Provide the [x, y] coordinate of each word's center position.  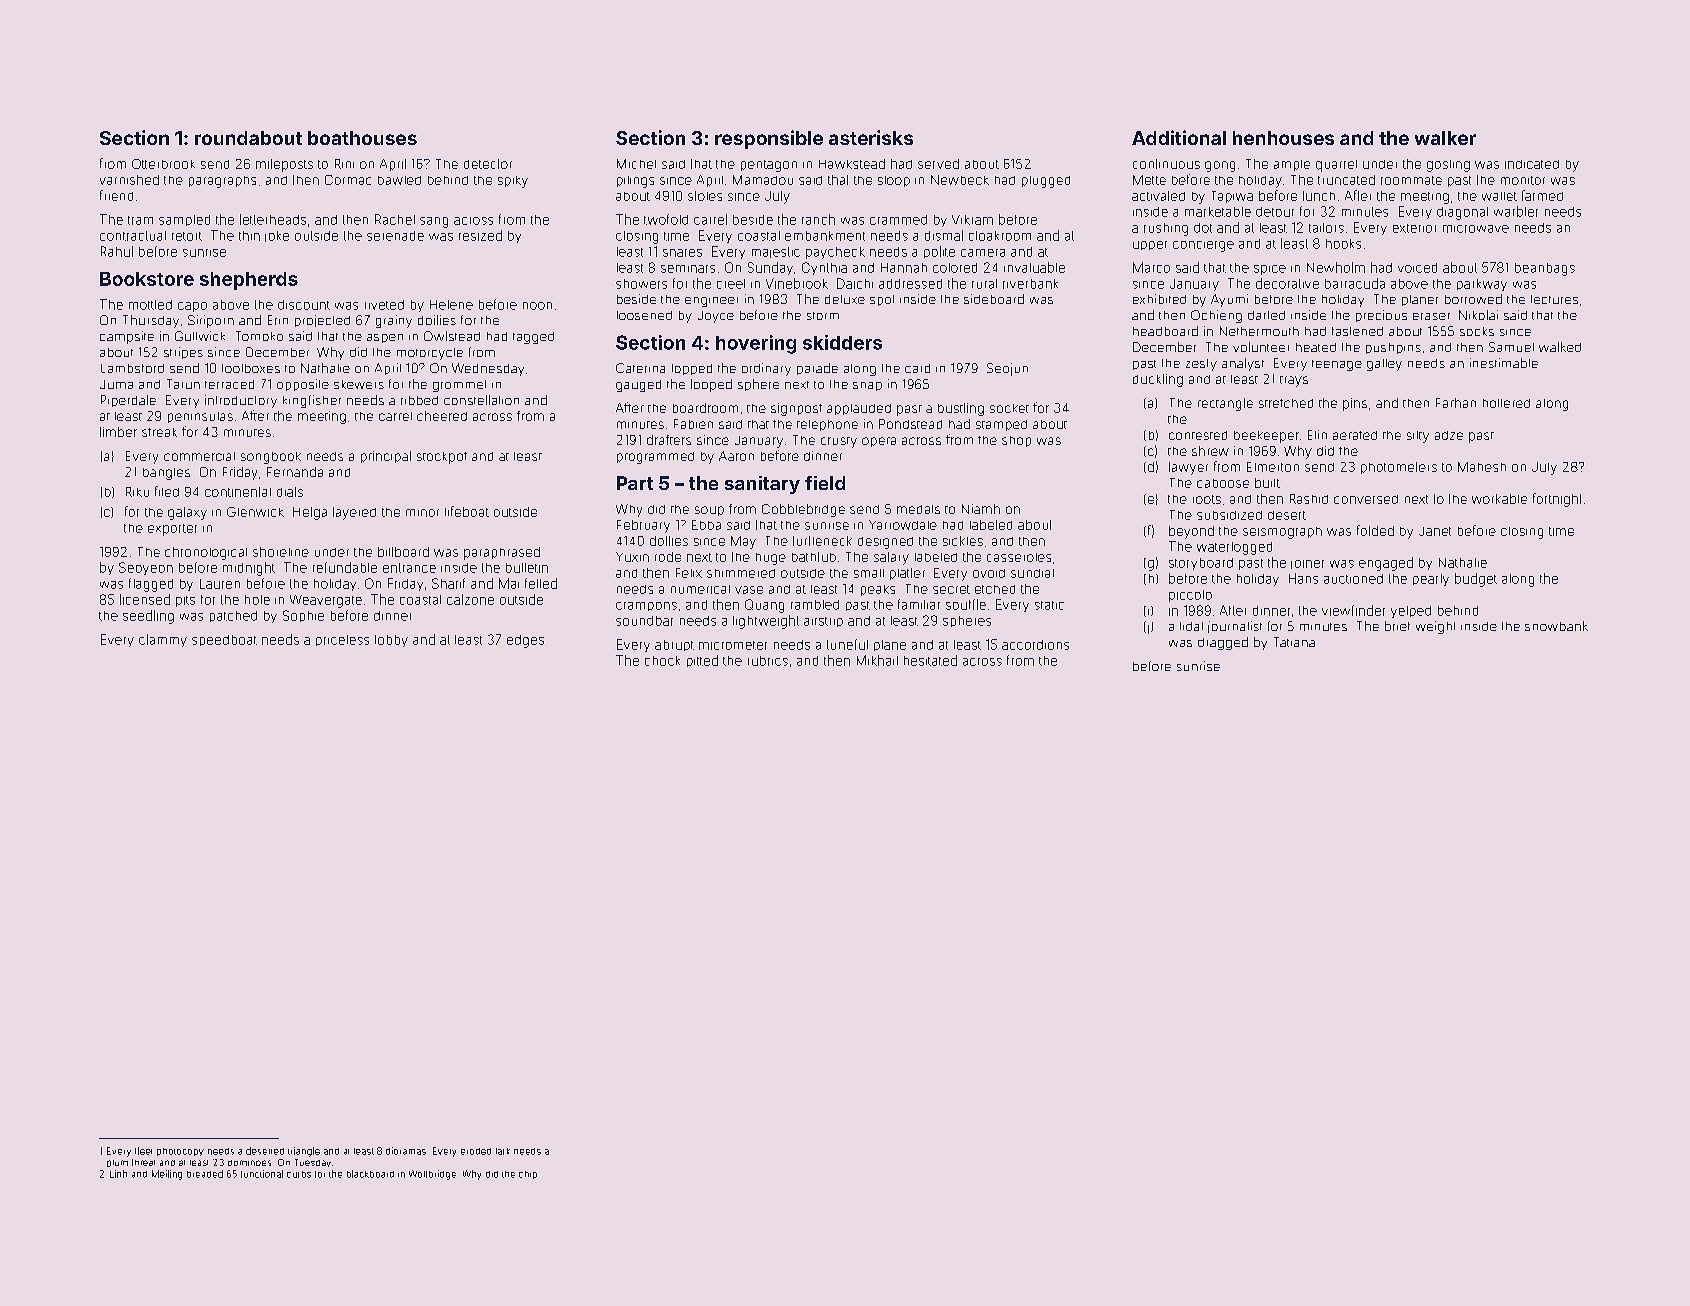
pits [185, 601]
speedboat [224, 640]
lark [503, 1151]
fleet [143, 1151]
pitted [702, 661]
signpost [796, 409]
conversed [1366, 499]
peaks [878, 590]
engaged [1386, 564]
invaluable [1034, 267]
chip [528, 1175]
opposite [303, 385]
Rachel [395, 219]
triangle [304, 1152]
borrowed [1473, 299]
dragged [1223, 643]
